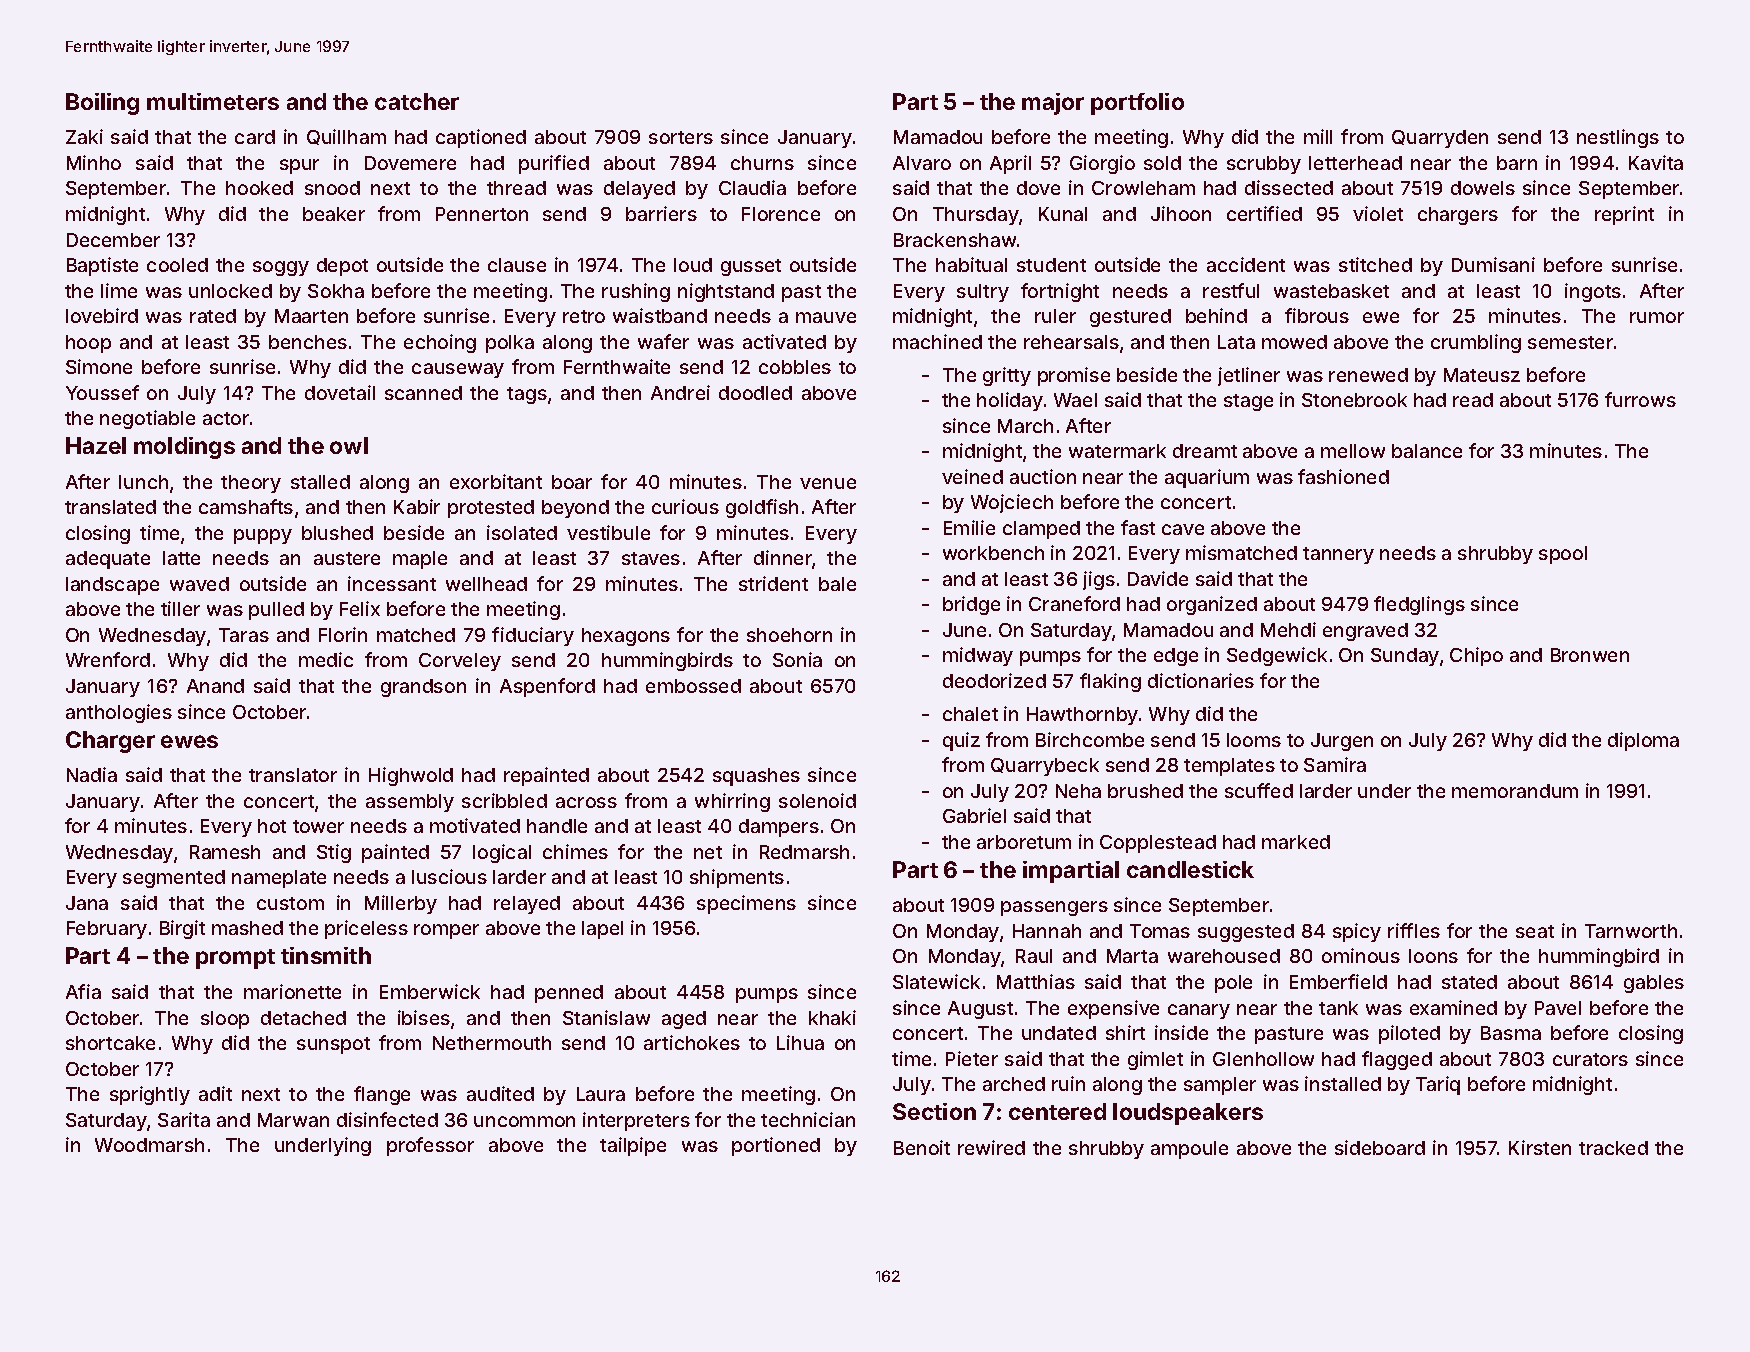 This screenshot has height=1352, width=1750. I want to click on ewes, so click(189, 741).
